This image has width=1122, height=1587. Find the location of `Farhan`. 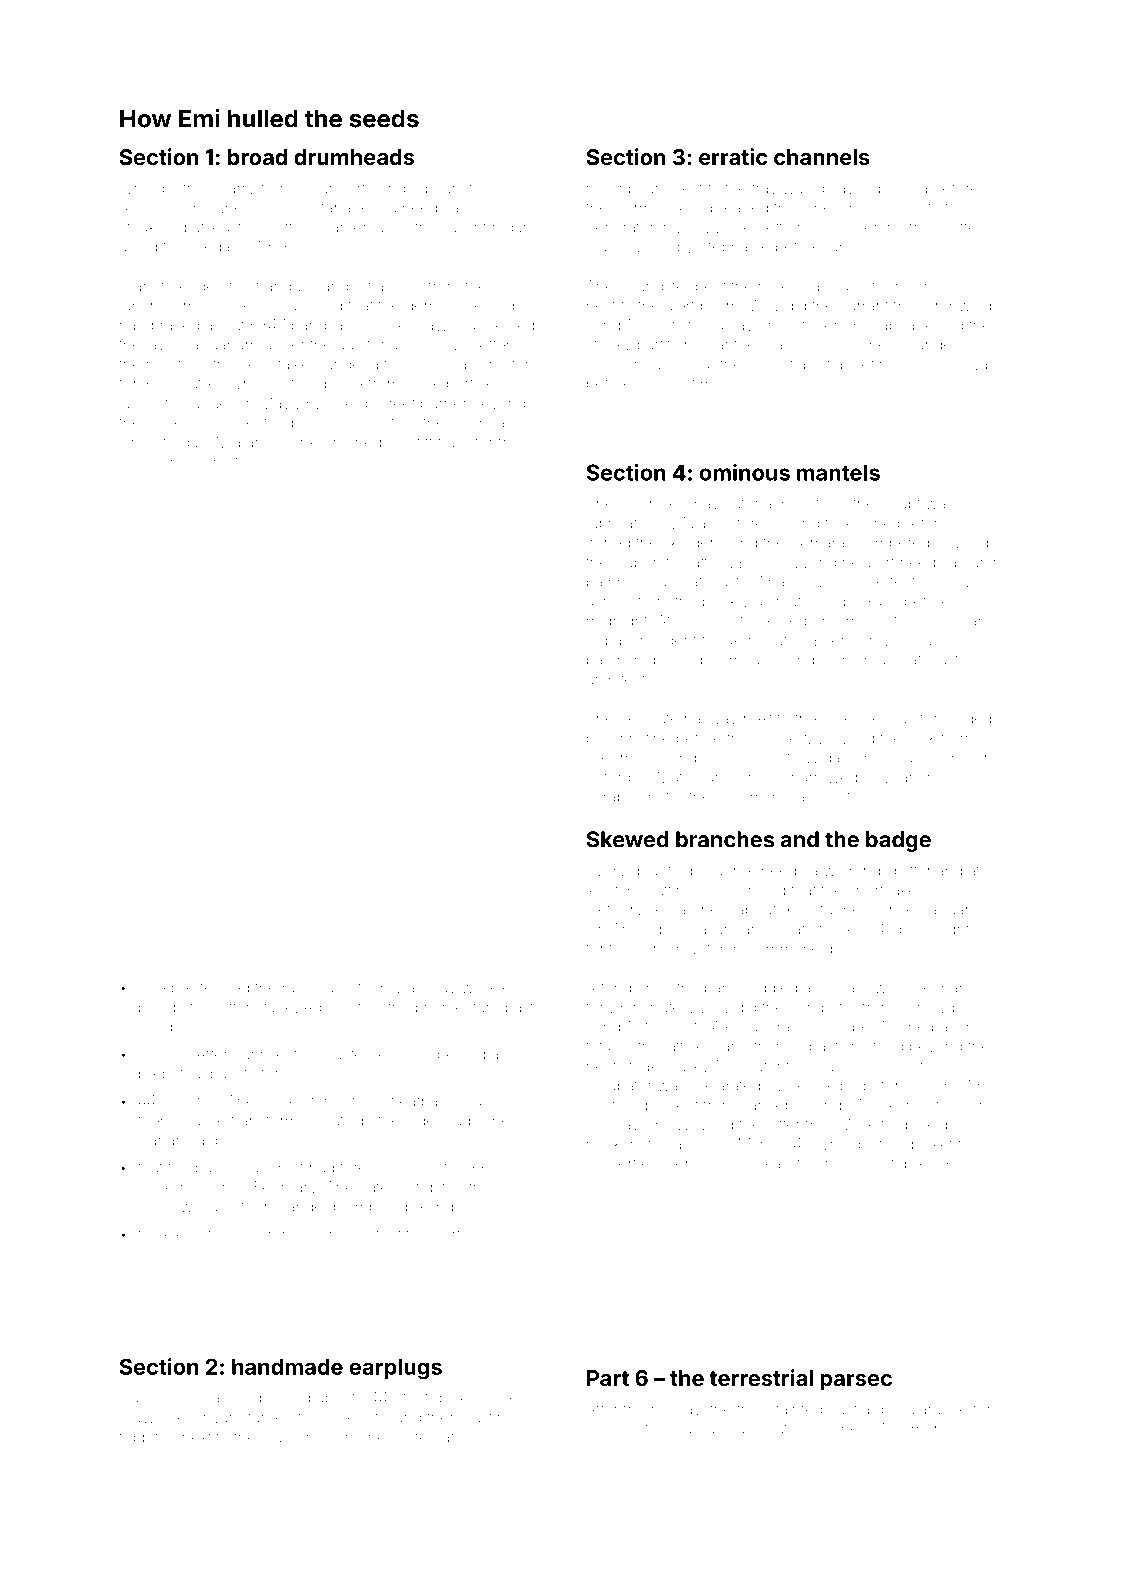

Farhan is located at coordinates (699, 1429).
